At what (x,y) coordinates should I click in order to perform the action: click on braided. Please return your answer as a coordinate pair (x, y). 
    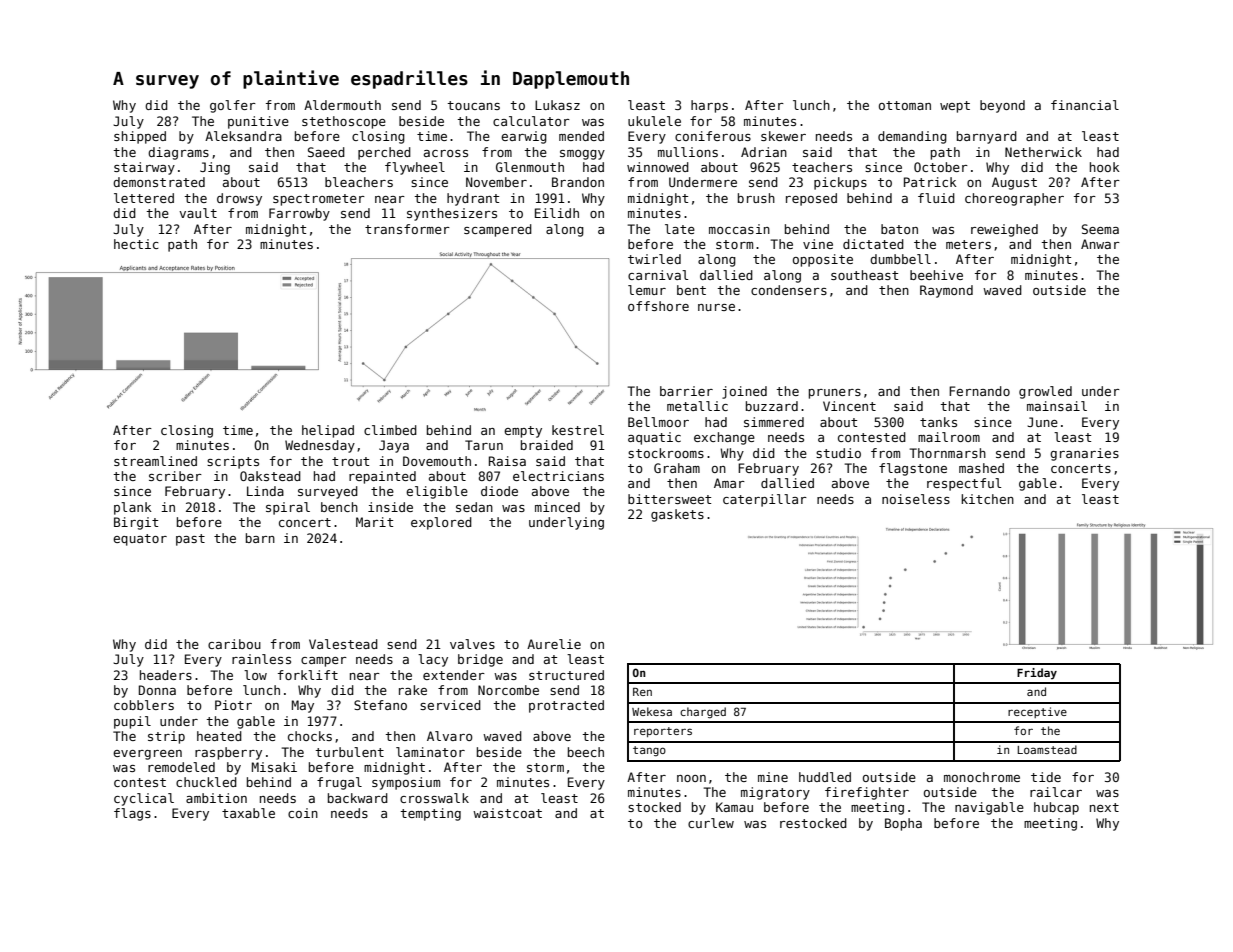
    Looking at the image, I should click on (547, 445).
